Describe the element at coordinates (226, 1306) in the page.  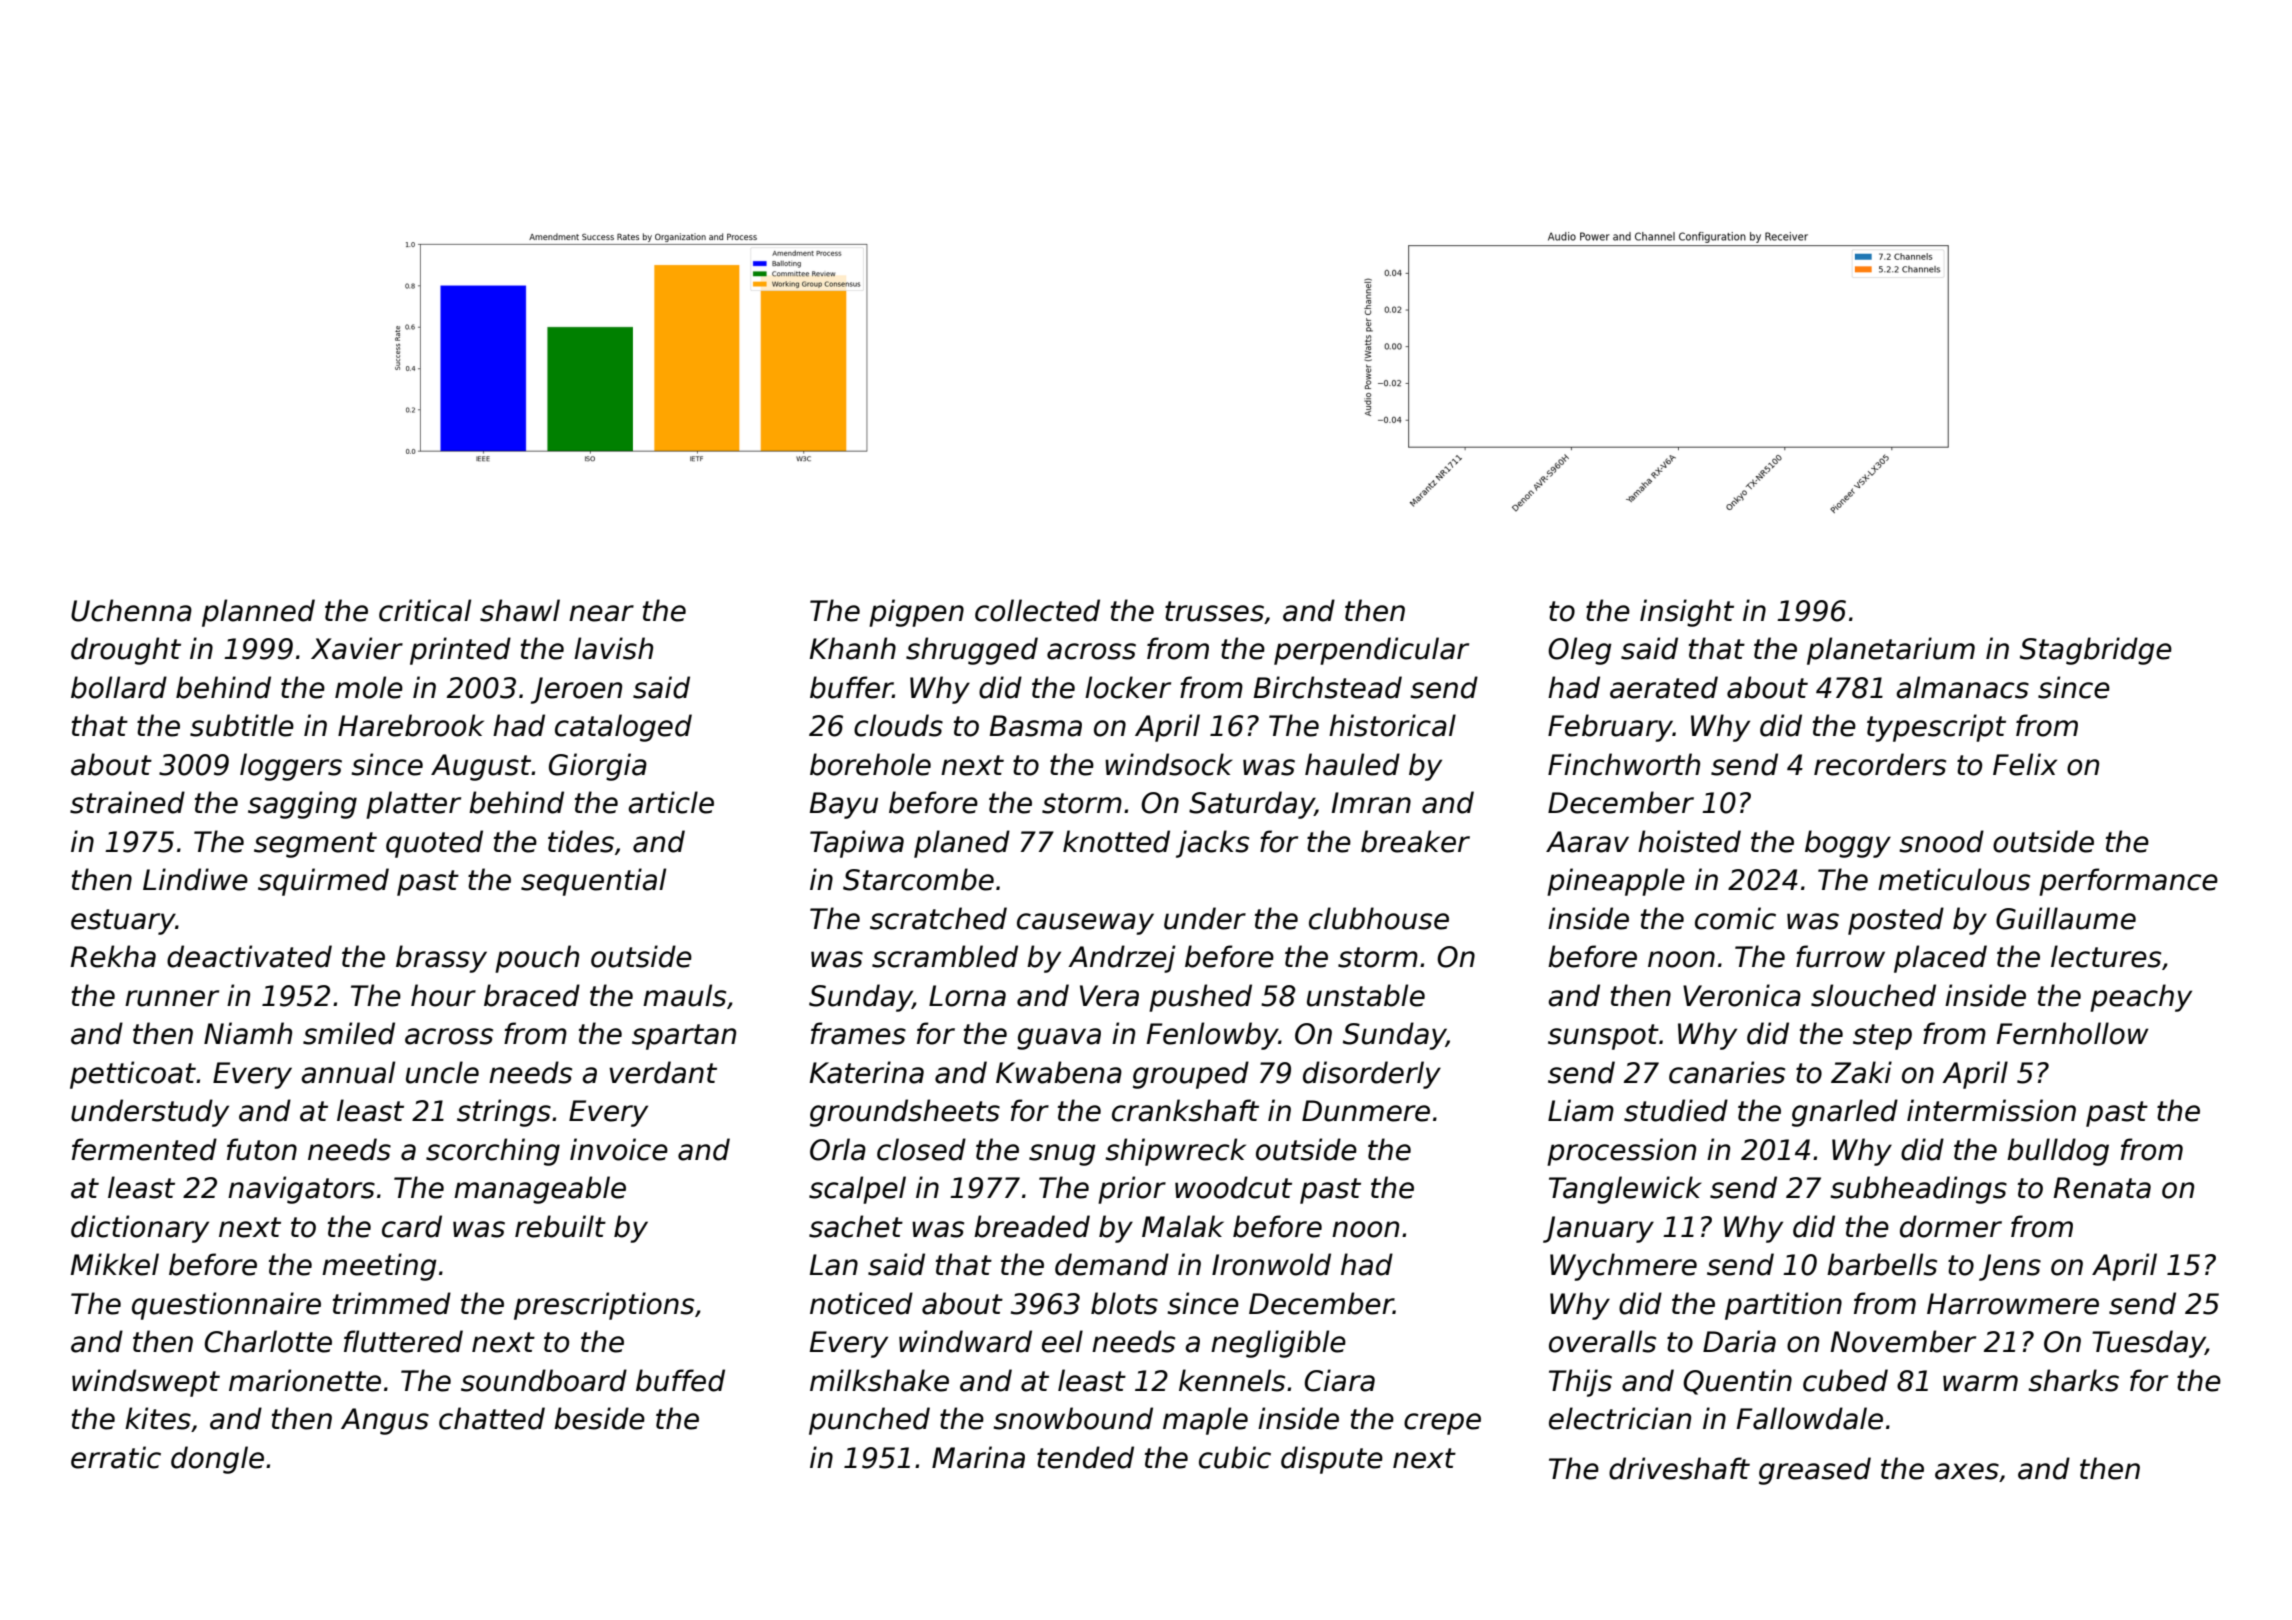
I see `questionnaire` at that location.
